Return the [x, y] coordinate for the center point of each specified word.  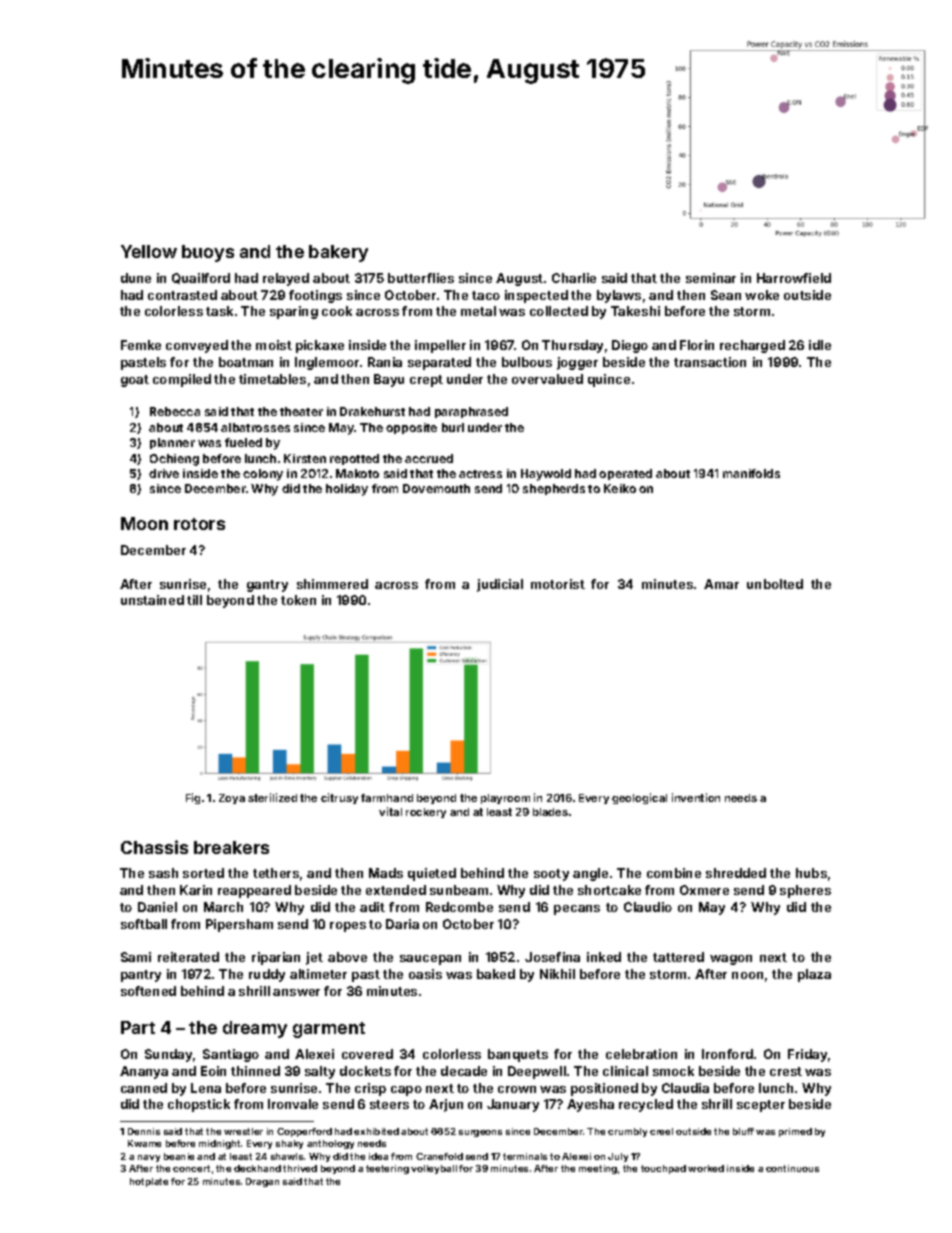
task [219, 311]
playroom [505, 799]
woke [762, 295]
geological [639, 798]
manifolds [751, 473]
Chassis [154, 847]
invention [696, 797]
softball [144, 924]
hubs [811, 873]
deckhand [257, 1168]
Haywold [546, 475]
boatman [246, 362]
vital [390, 811]
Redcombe [459, 907]
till [194, 600]
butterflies [421, 278]
